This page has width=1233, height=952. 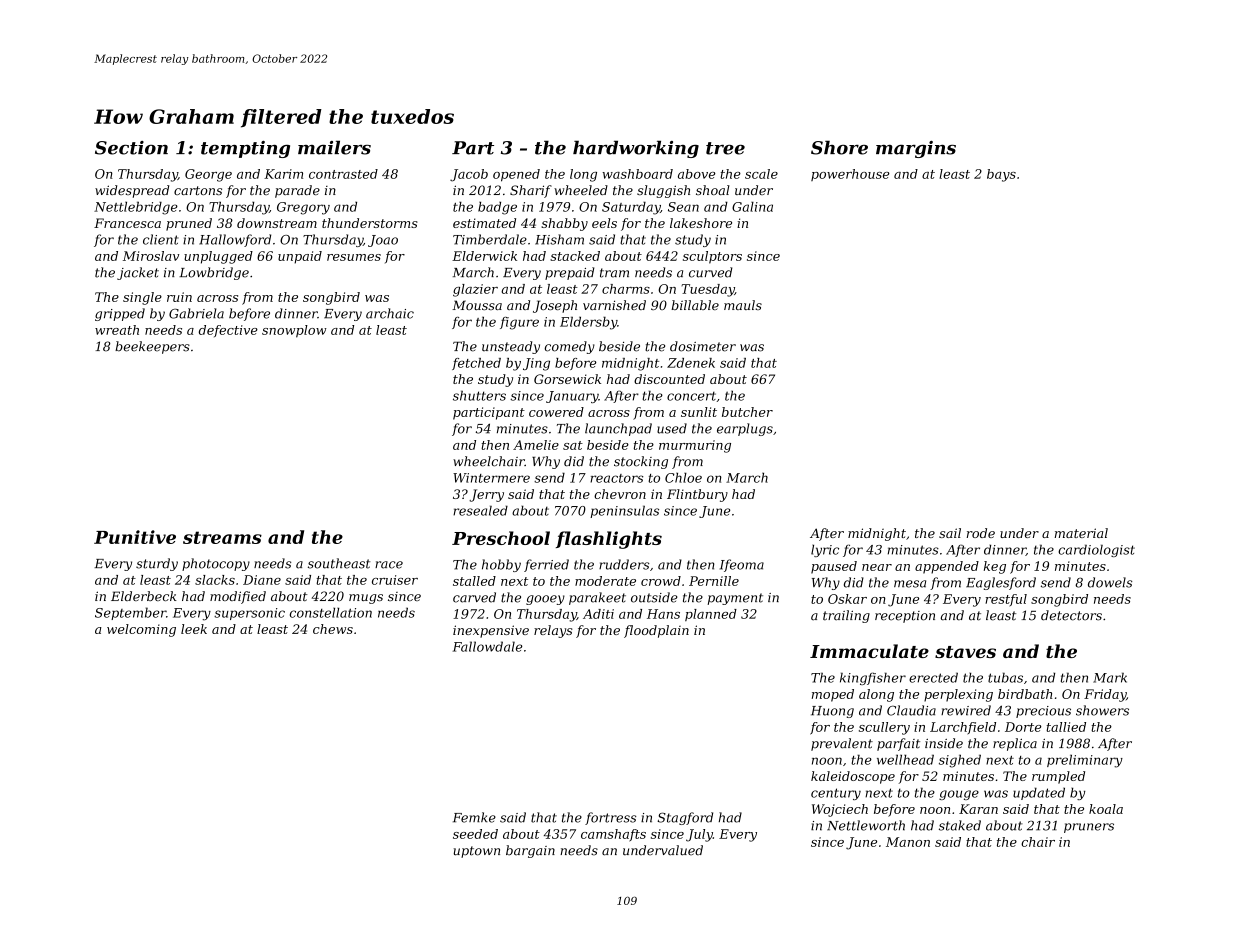 What do you see at coordinates (297, 191) in the page?
I see `parade` at bounding box center [297, 191].
